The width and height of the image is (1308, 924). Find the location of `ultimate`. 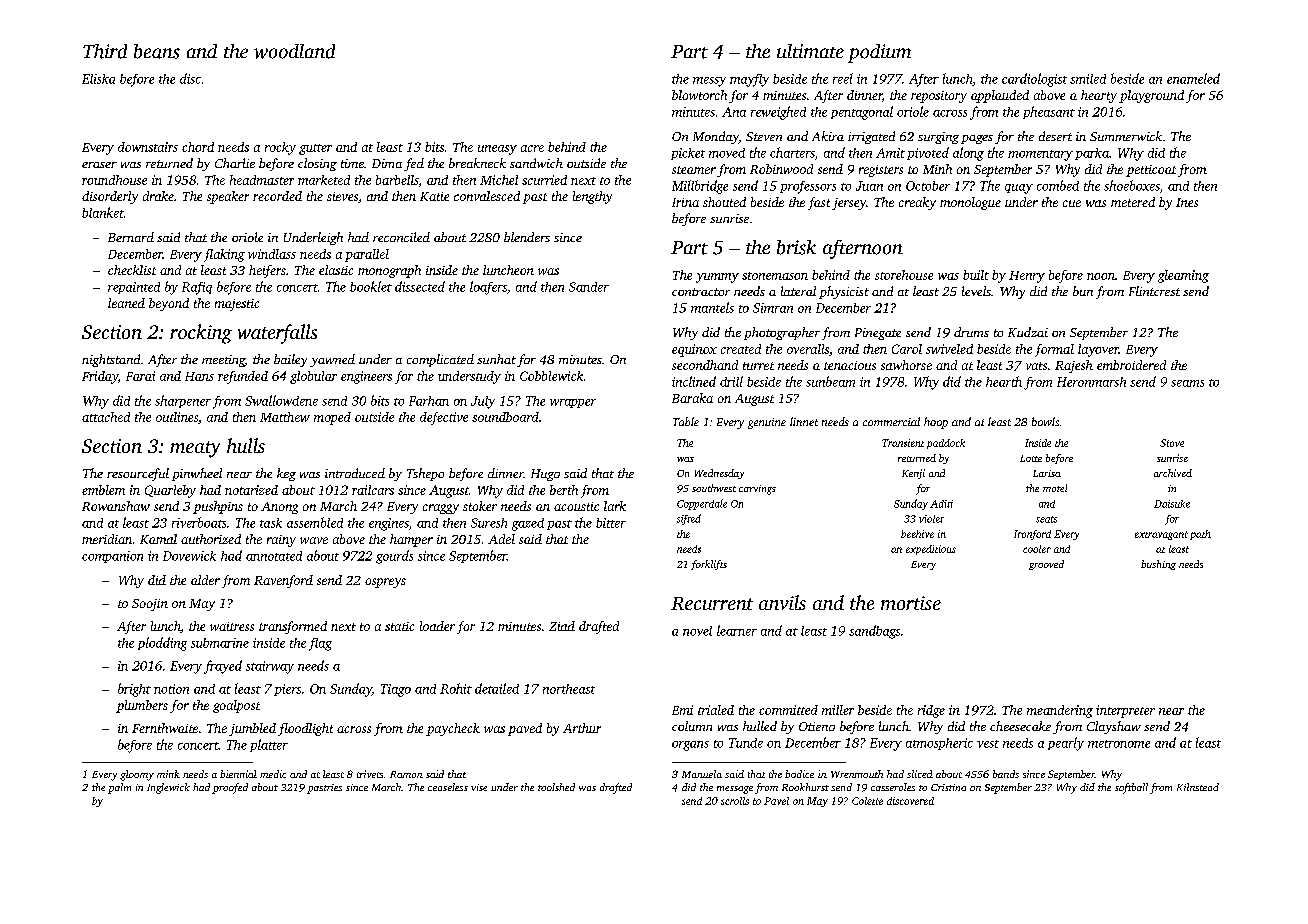

ultimate is located at coordinates (810, 51).
